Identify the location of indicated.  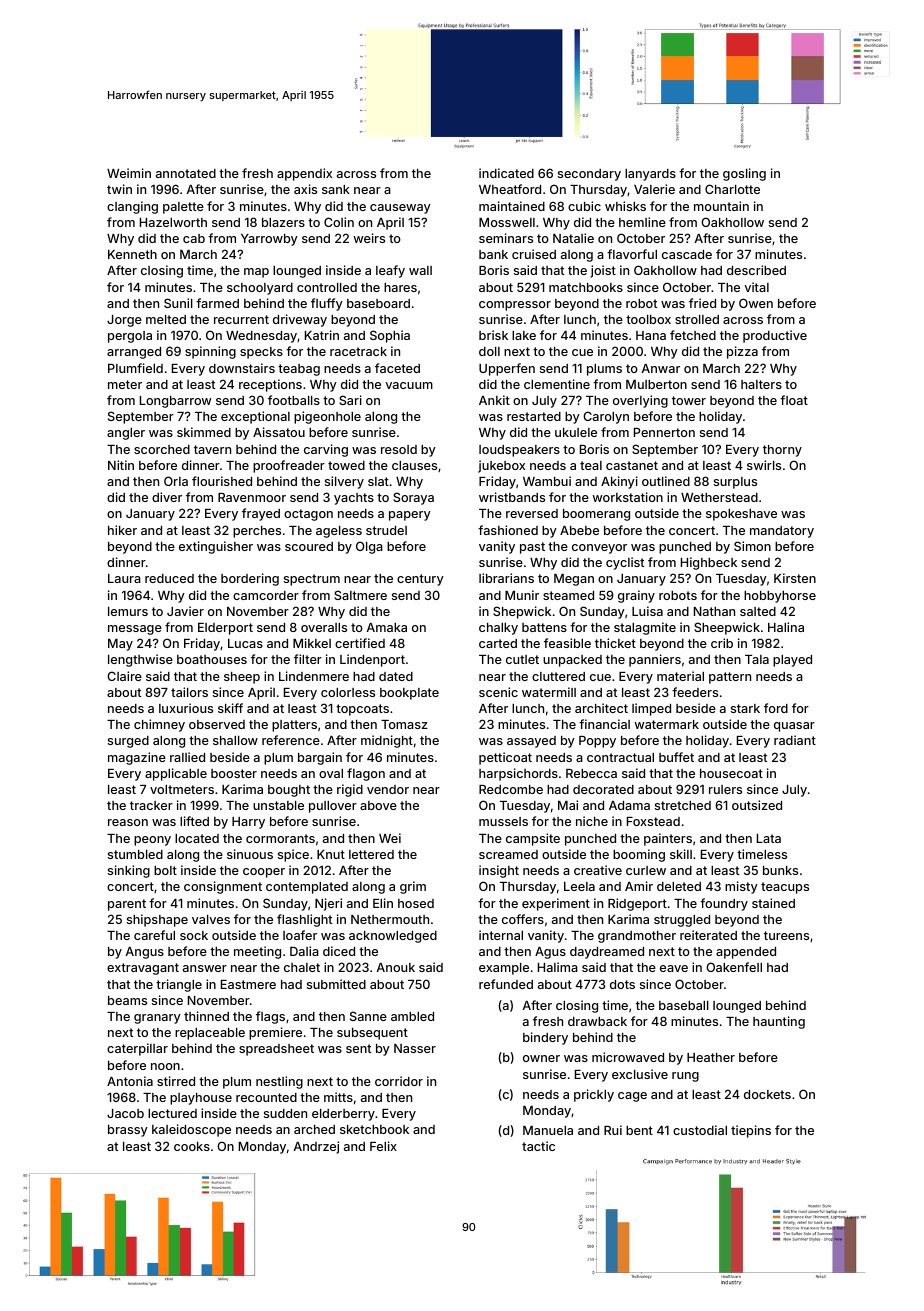
(506, 173).
